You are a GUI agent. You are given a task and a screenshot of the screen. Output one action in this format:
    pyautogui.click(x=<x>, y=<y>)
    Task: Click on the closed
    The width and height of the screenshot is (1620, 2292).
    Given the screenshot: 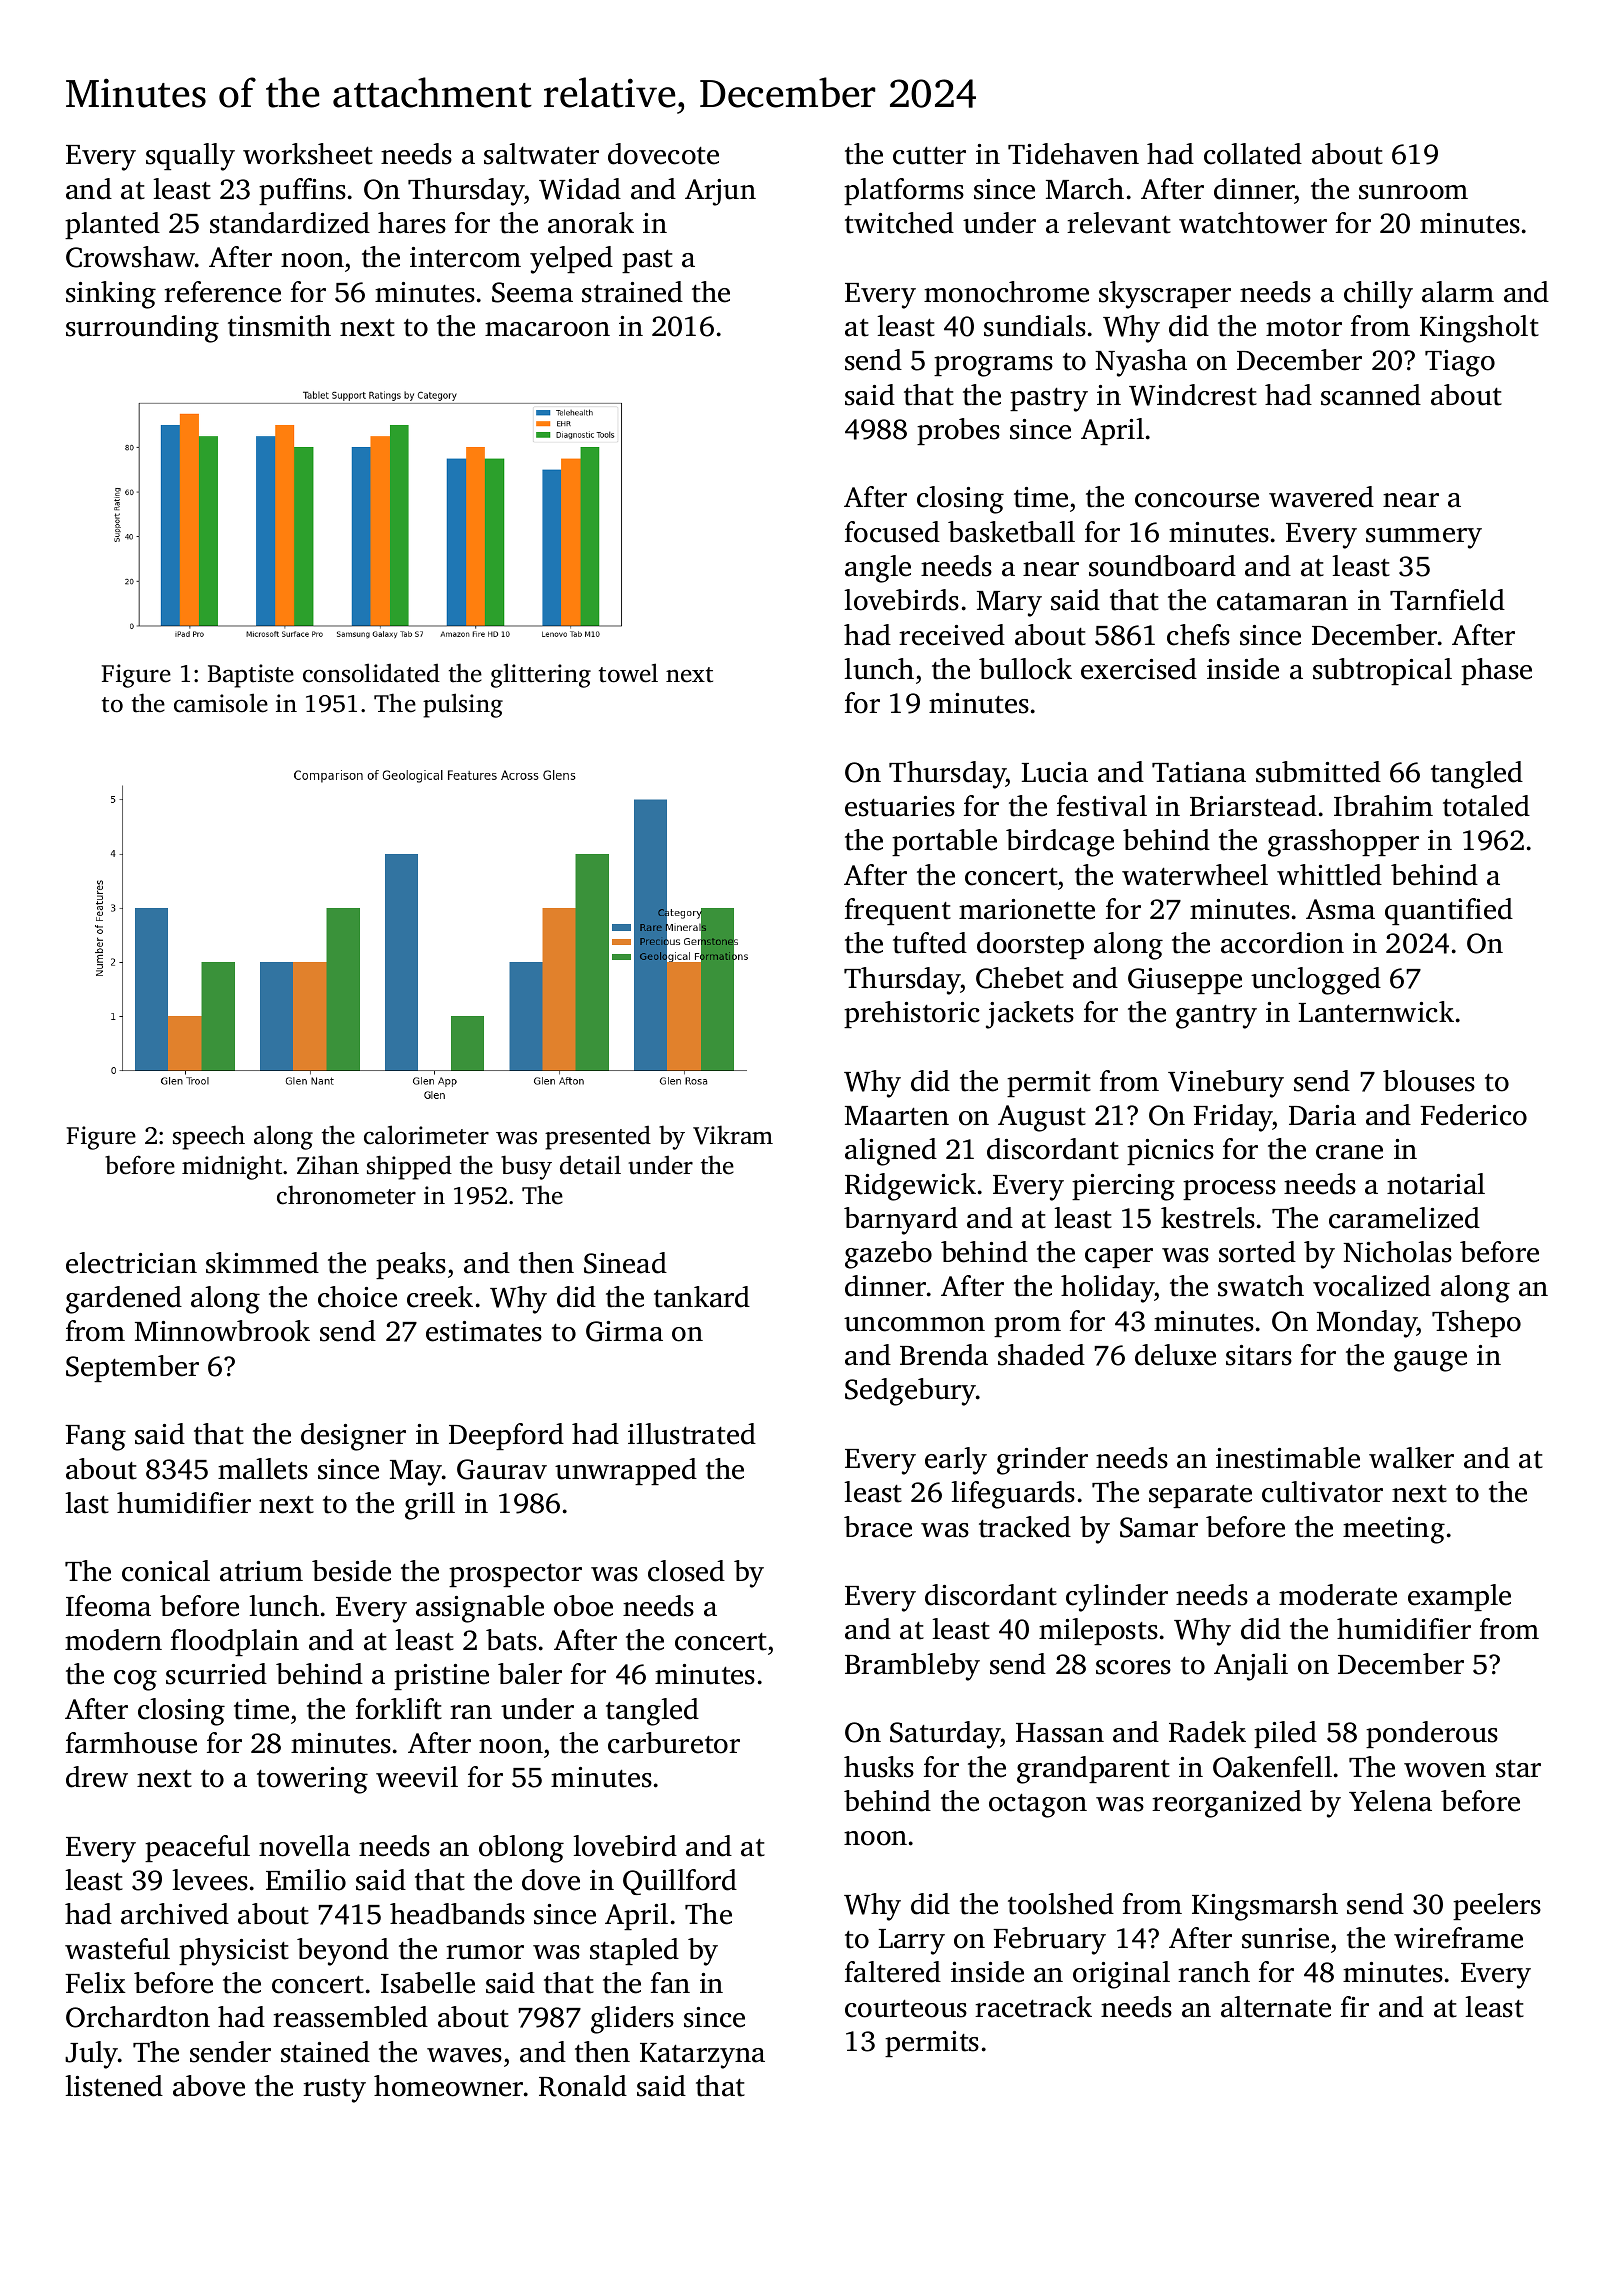 What is the action you would take?
    pyautogui.click(x=686, y=1571)
